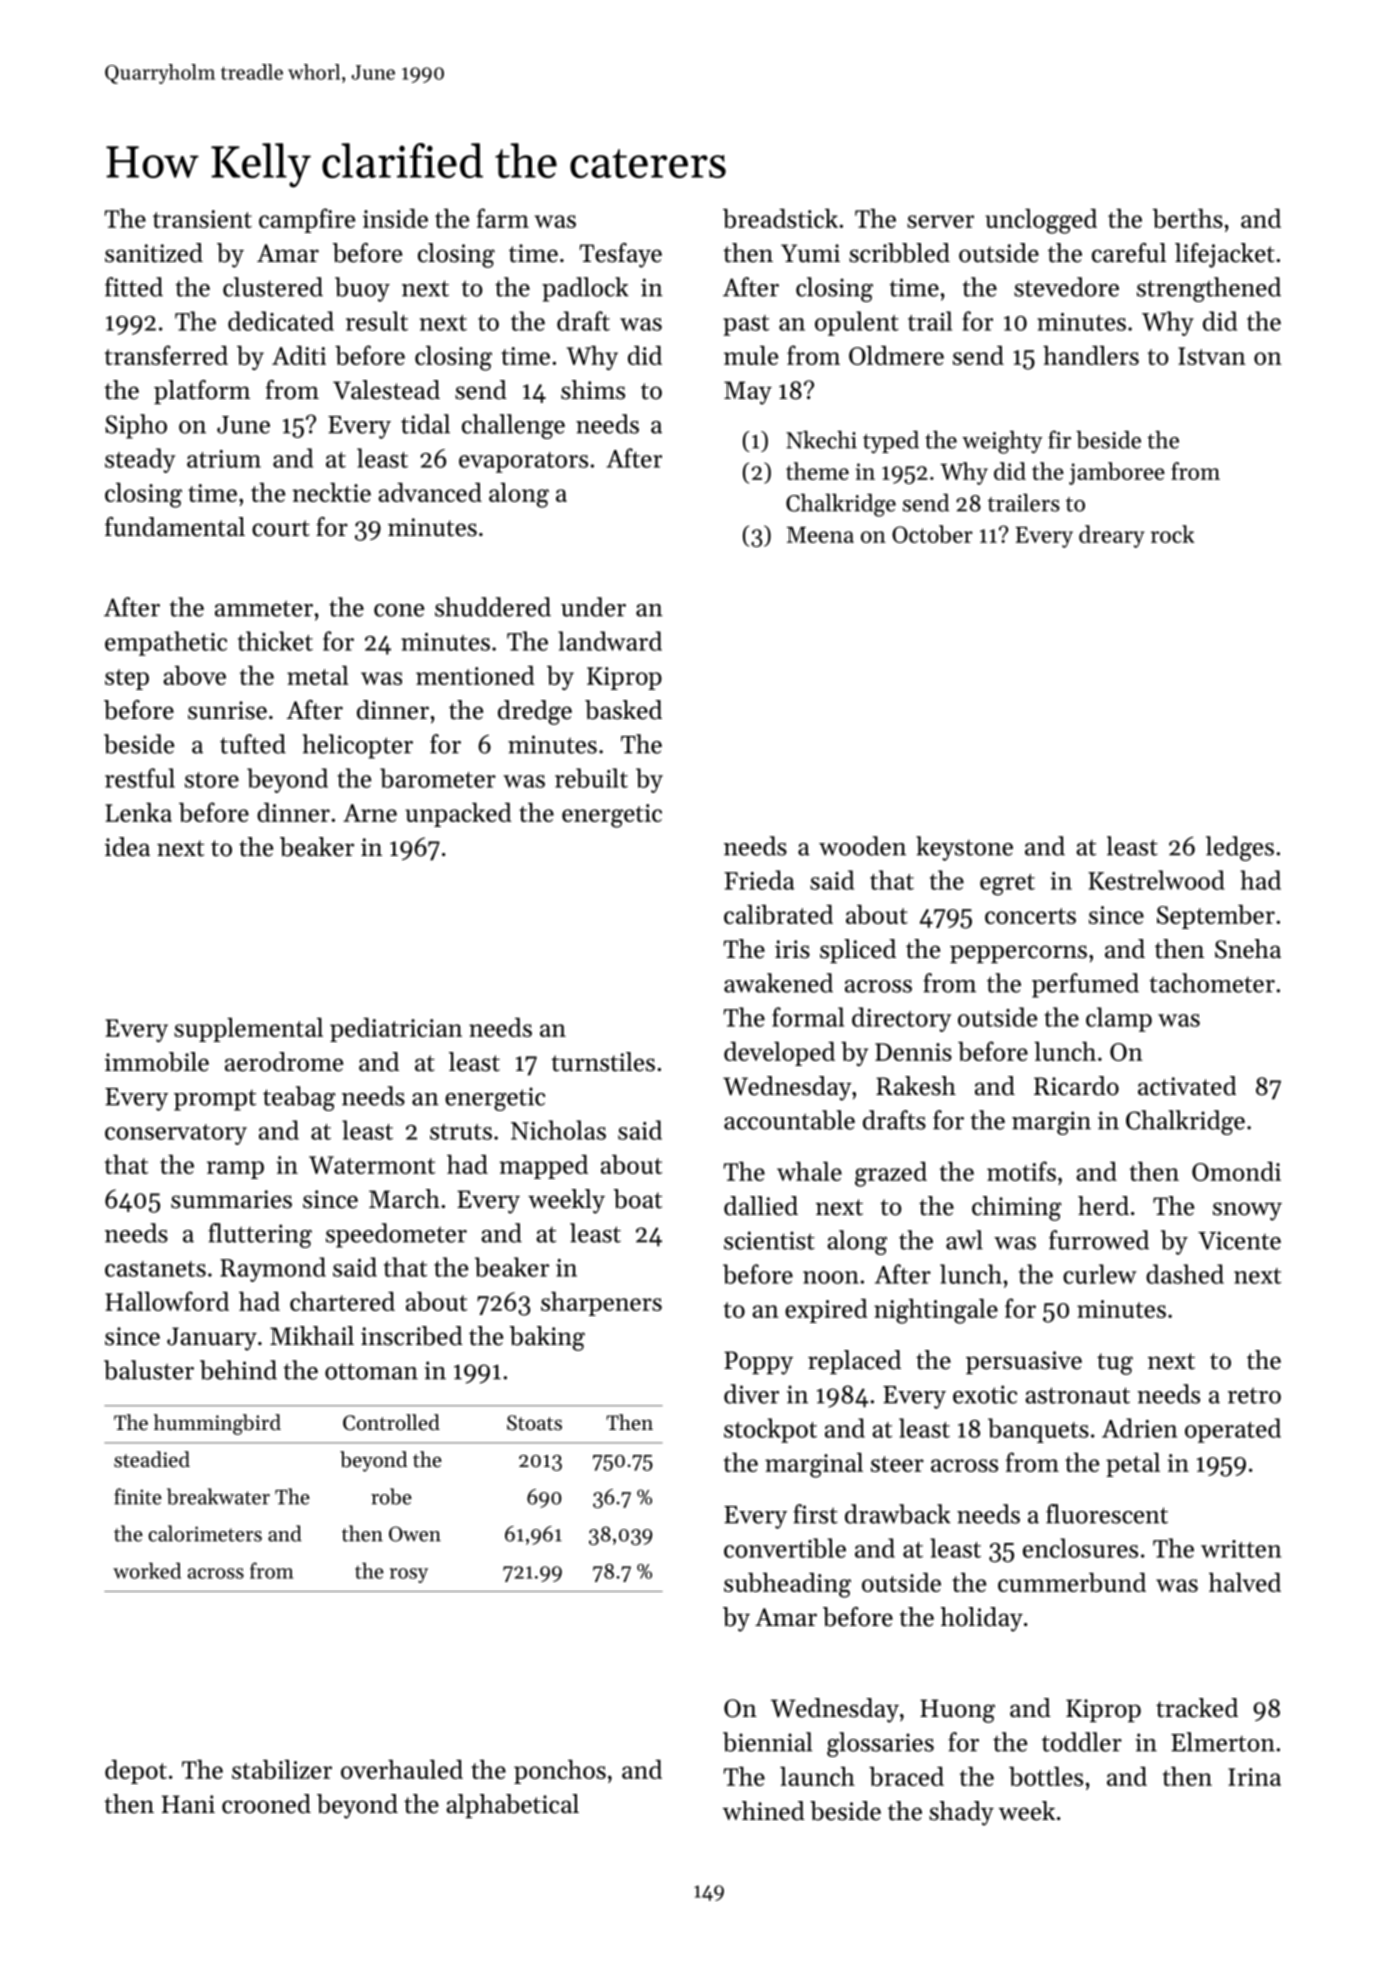 This image has width=1386, height=1969. Describe the element at coordinates (985, 1394) in the image. I see `exotic` at that location.
